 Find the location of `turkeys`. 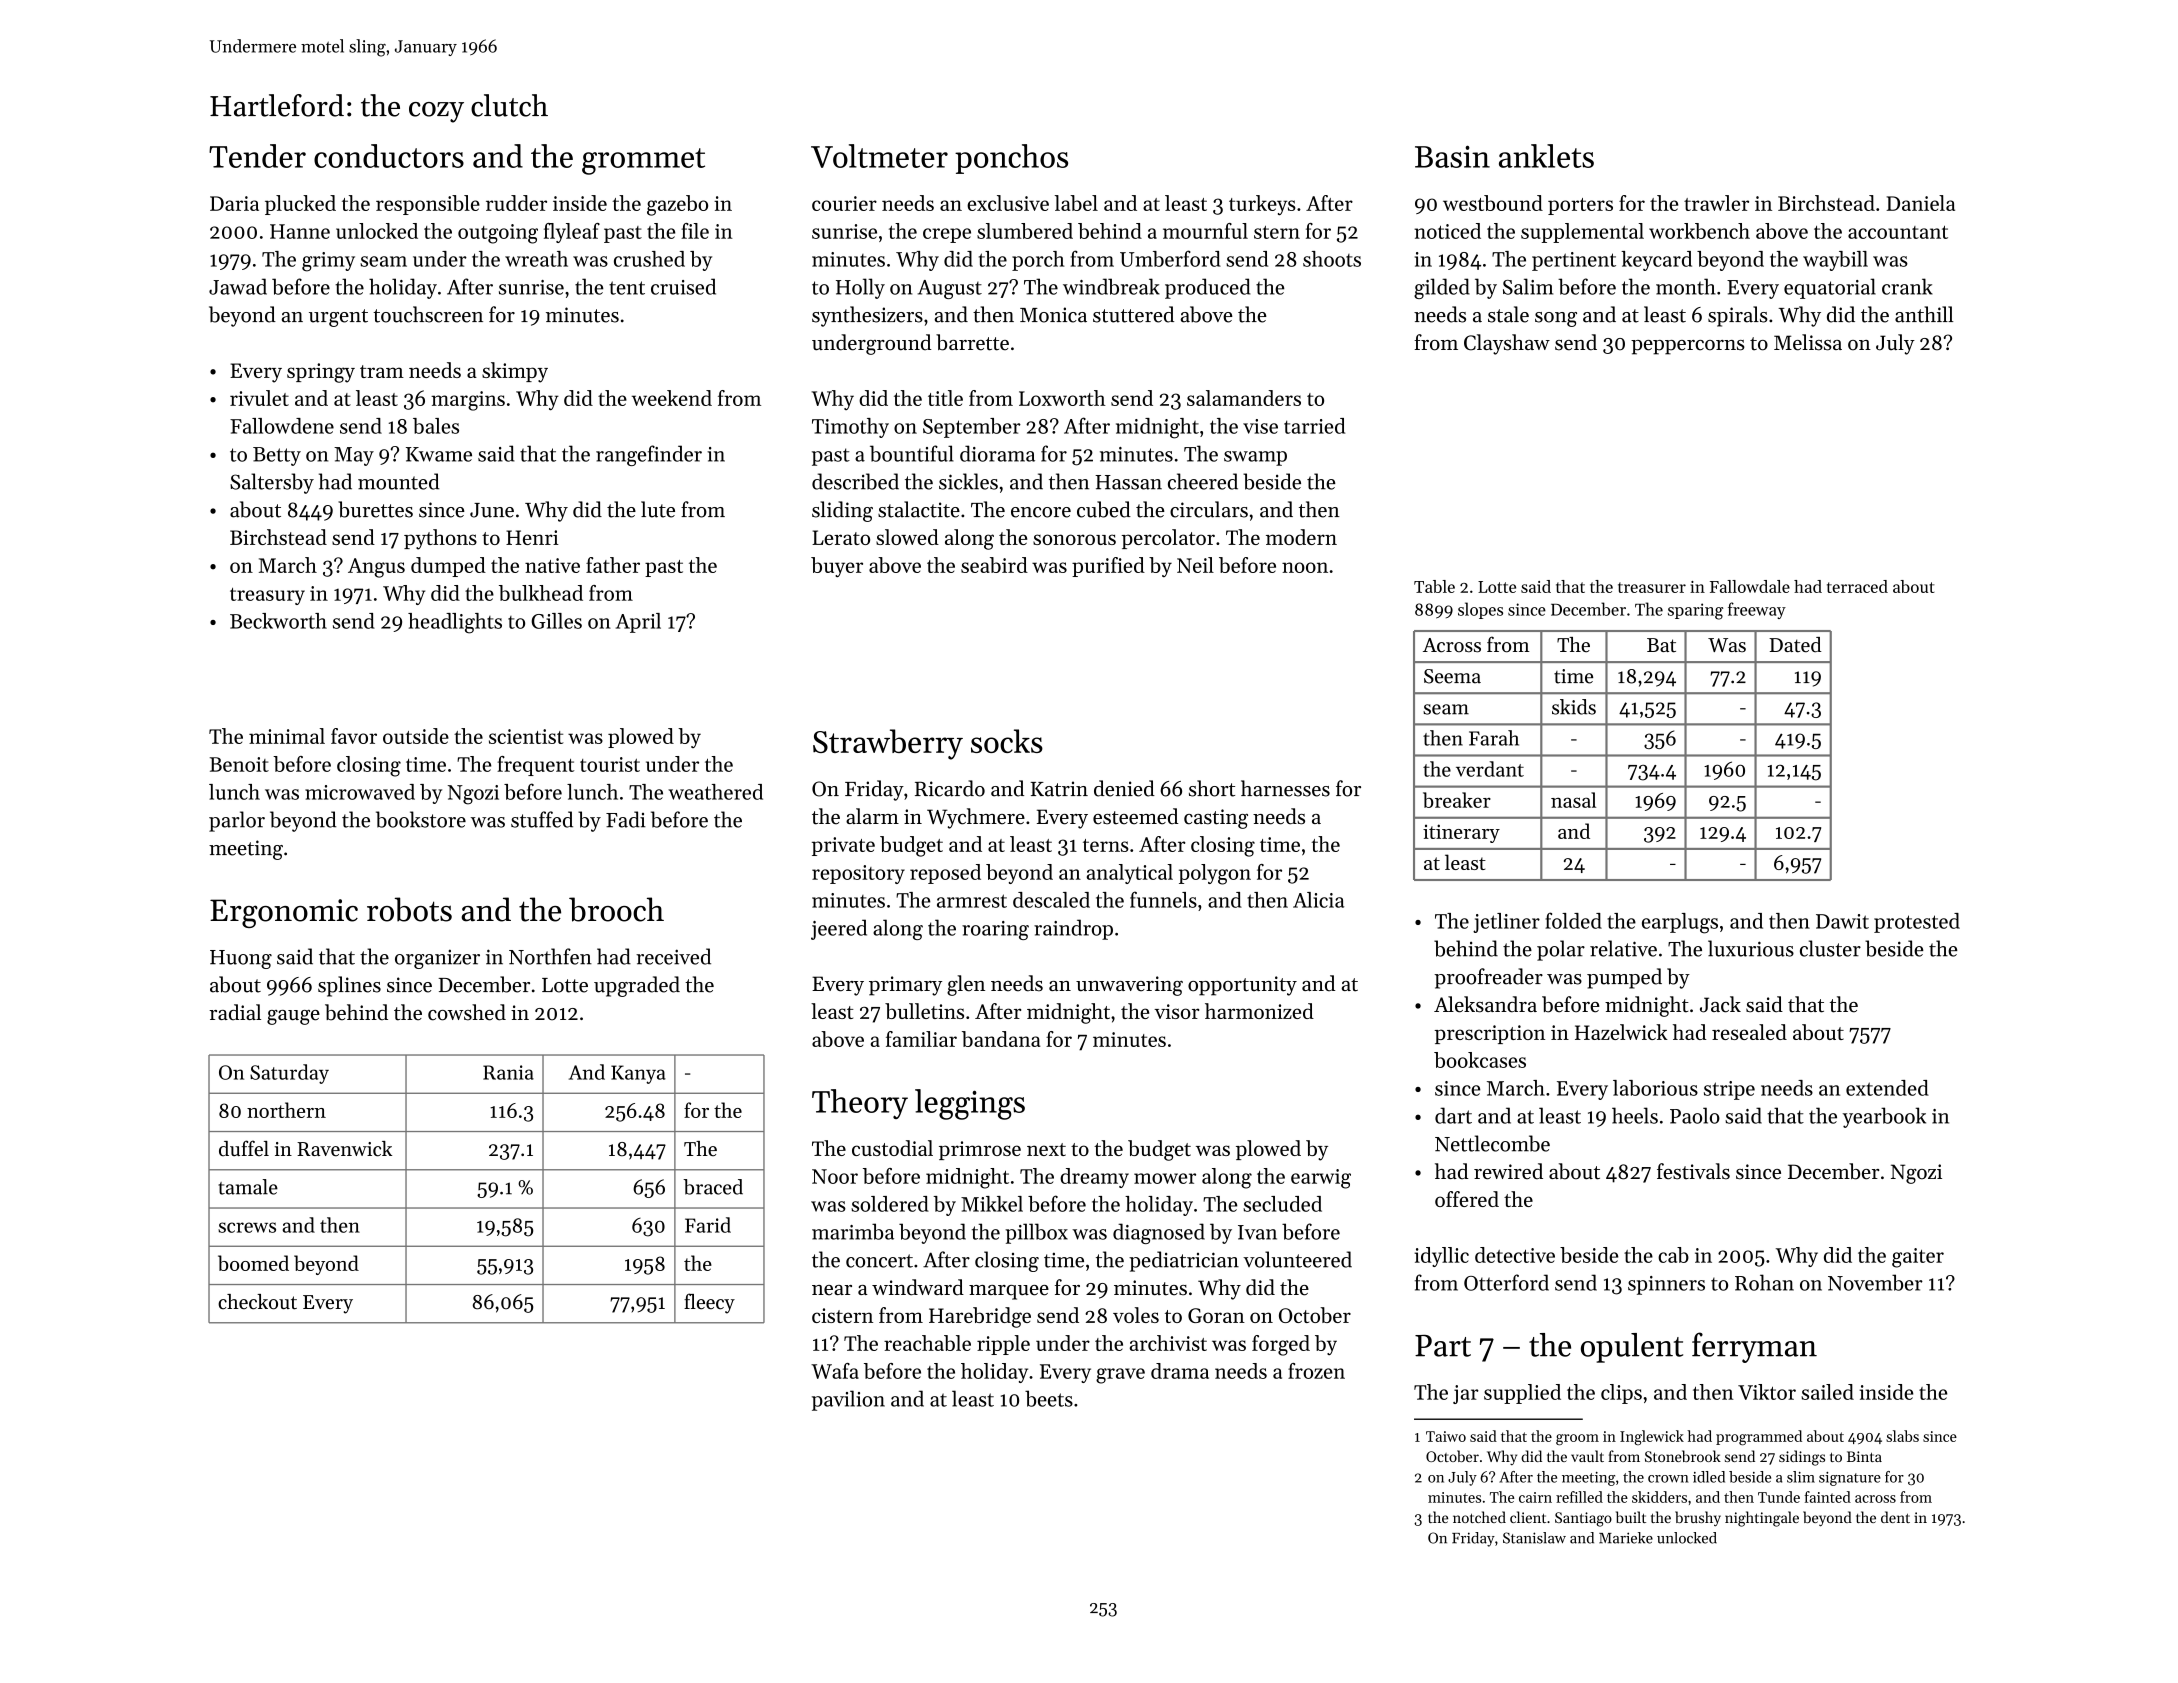

turkeys is located at coordinates (1262, 205).
